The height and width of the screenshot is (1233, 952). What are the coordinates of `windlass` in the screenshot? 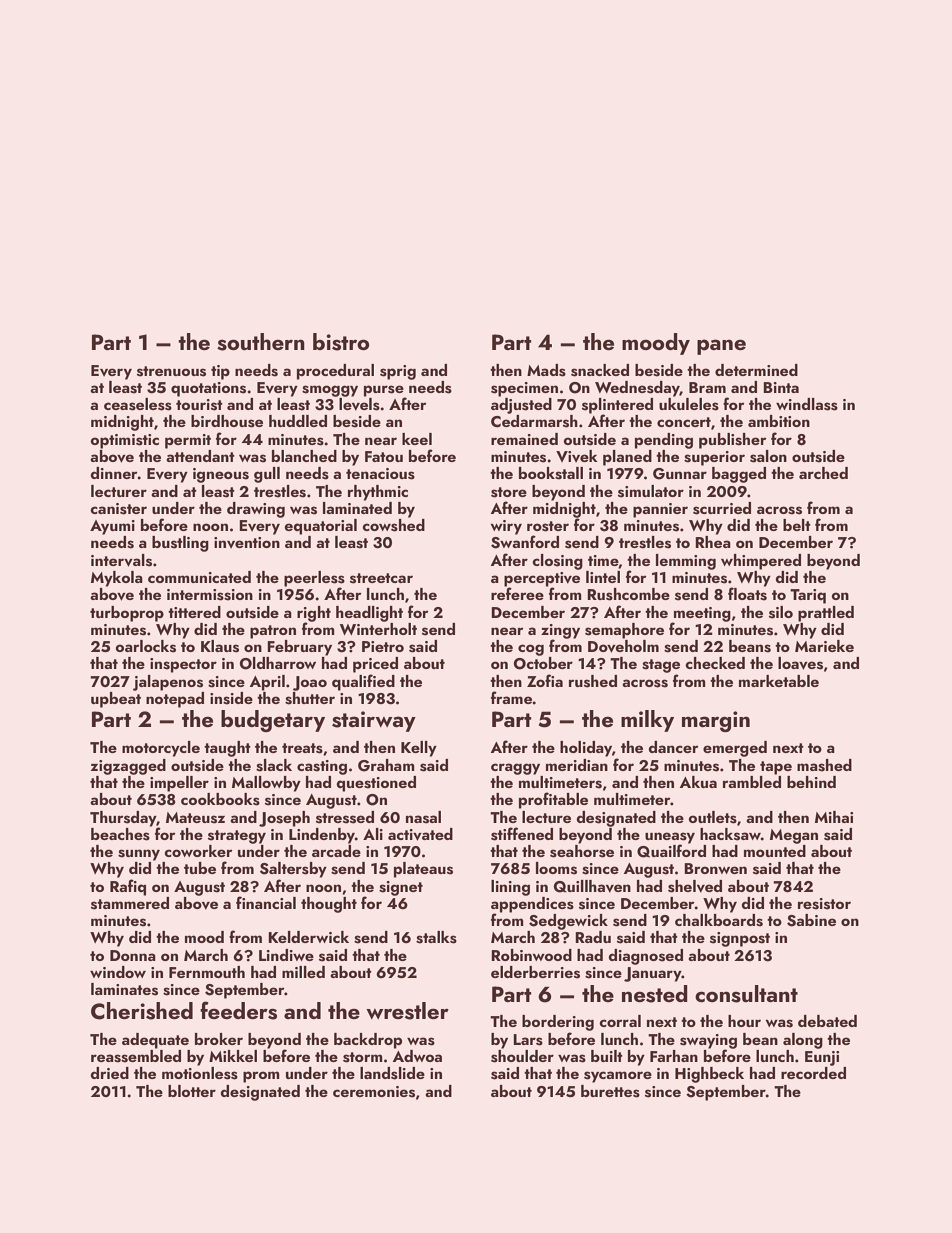 It's located at (807, 404).
